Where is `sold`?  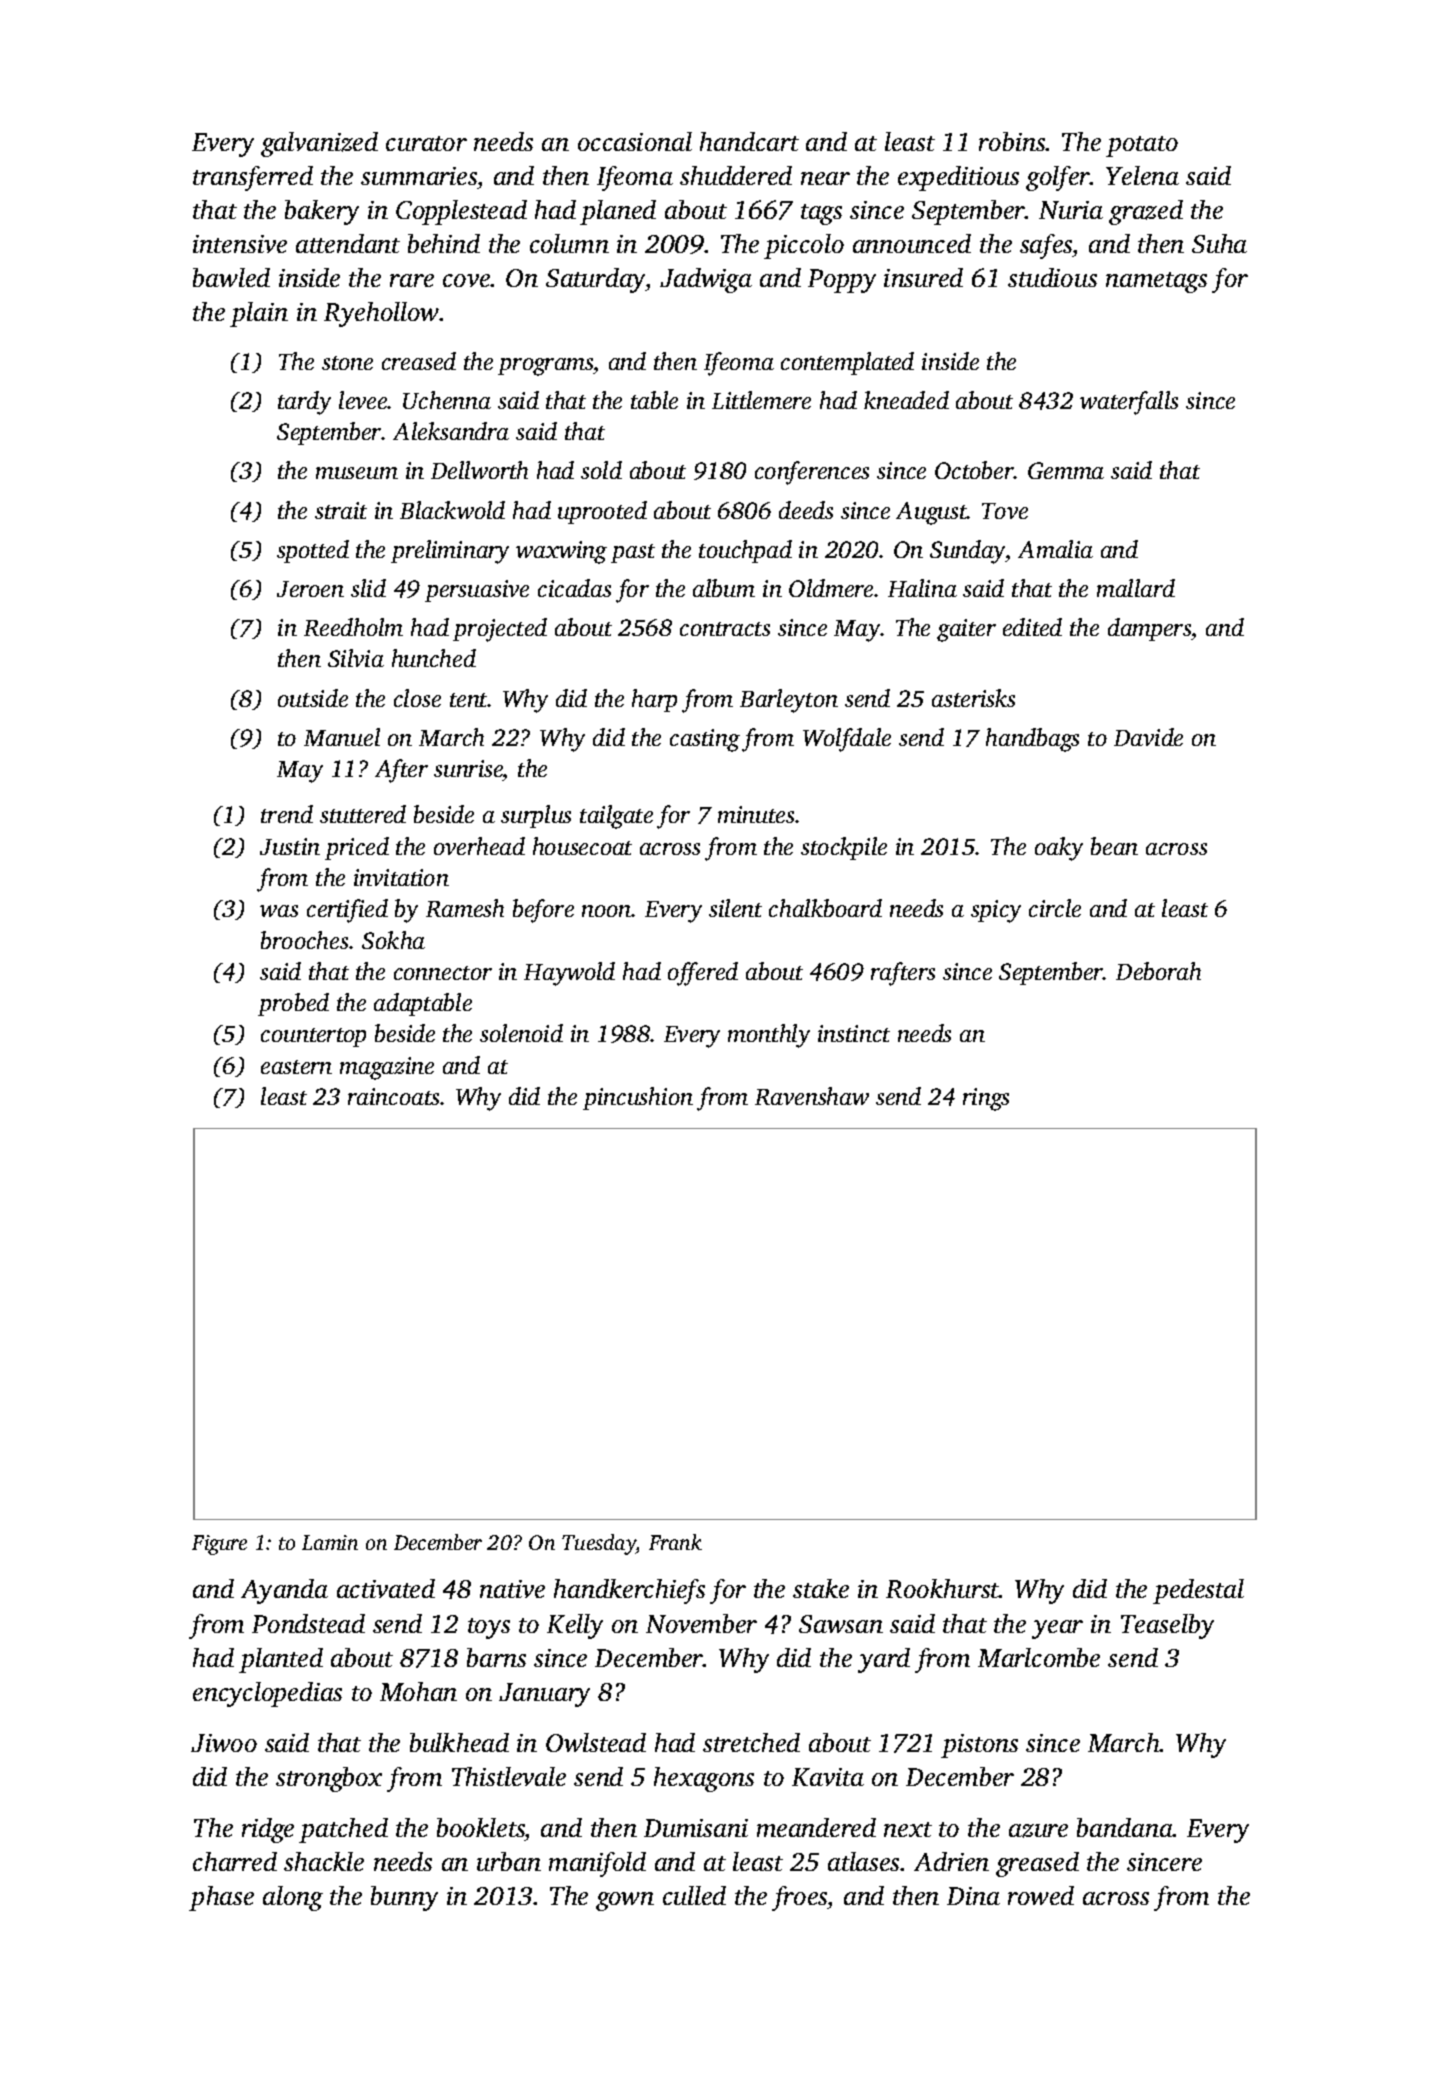
sold is located at coordinates (601, 470).
